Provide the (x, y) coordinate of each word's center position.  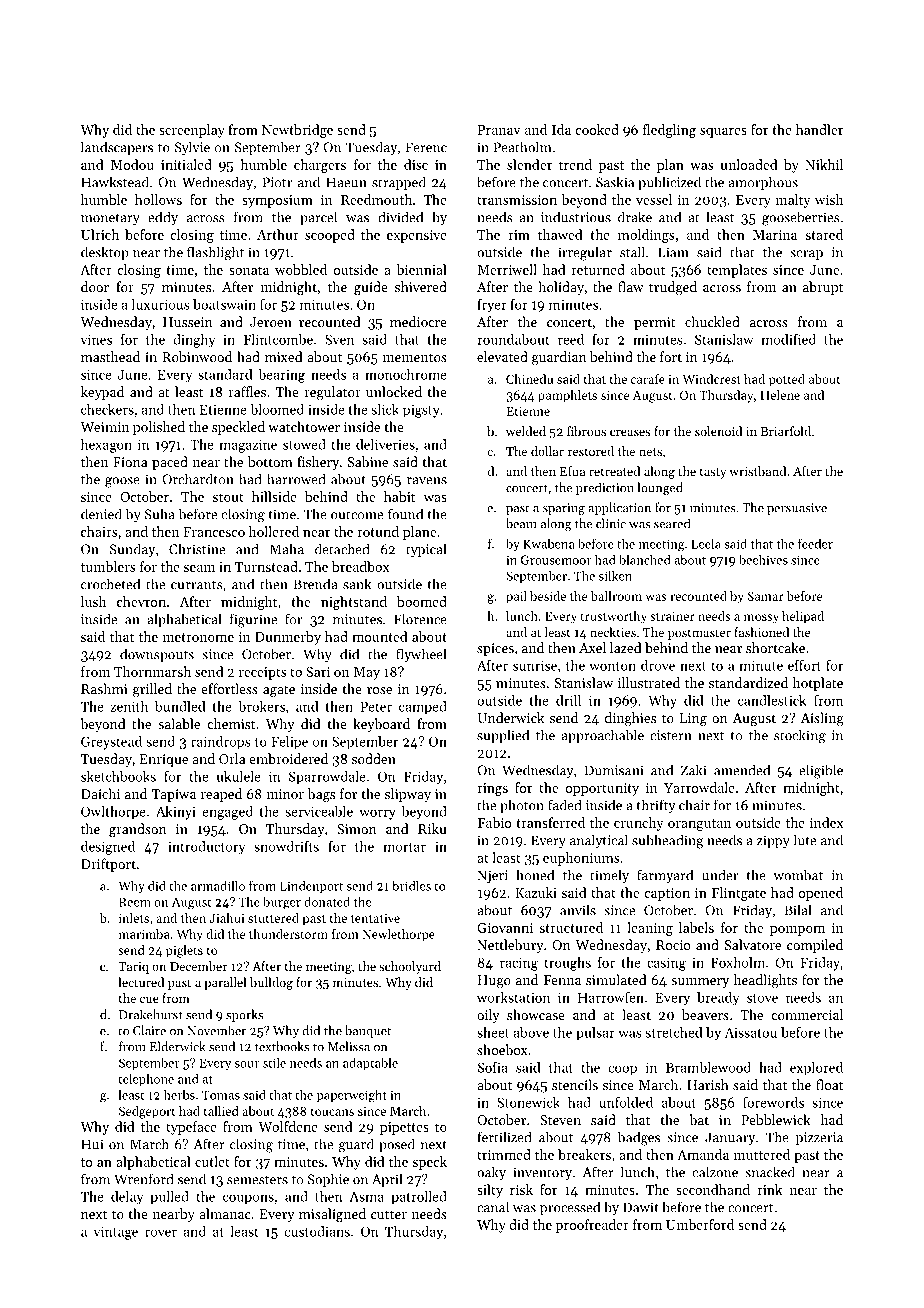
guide (371, 288)
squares (723, 133)
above (531, 1032)
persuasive (797, 509)
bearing (281, 376)
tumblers (108, 566)
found (405, 514)
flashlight (215, 253)
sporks (244, 1015)
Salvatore (753, 944)
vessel (654, 199)
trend (575, 164)
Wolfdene (288, 1126)
